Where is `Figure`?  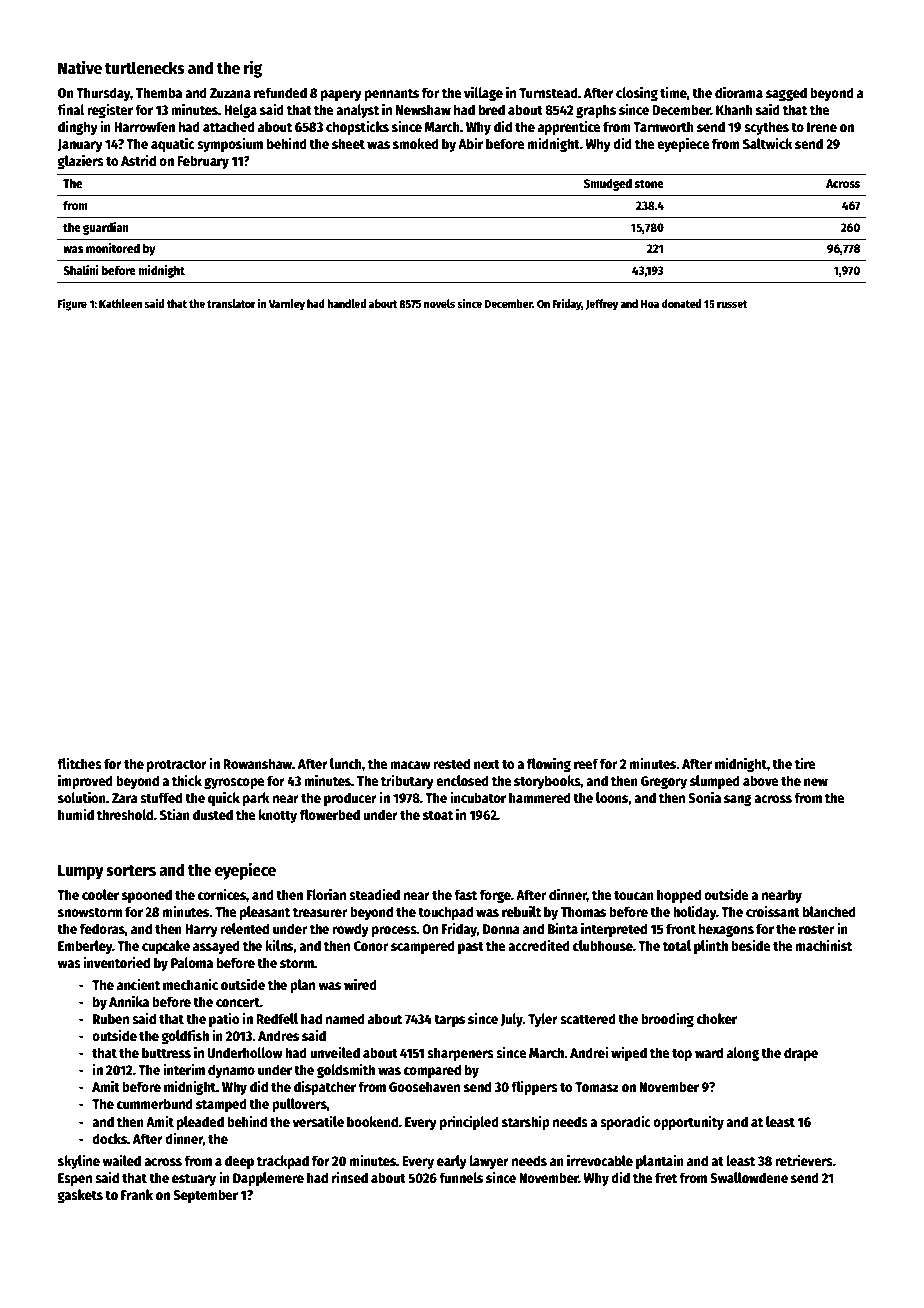
Figure is located at coordinates (72, 305).
